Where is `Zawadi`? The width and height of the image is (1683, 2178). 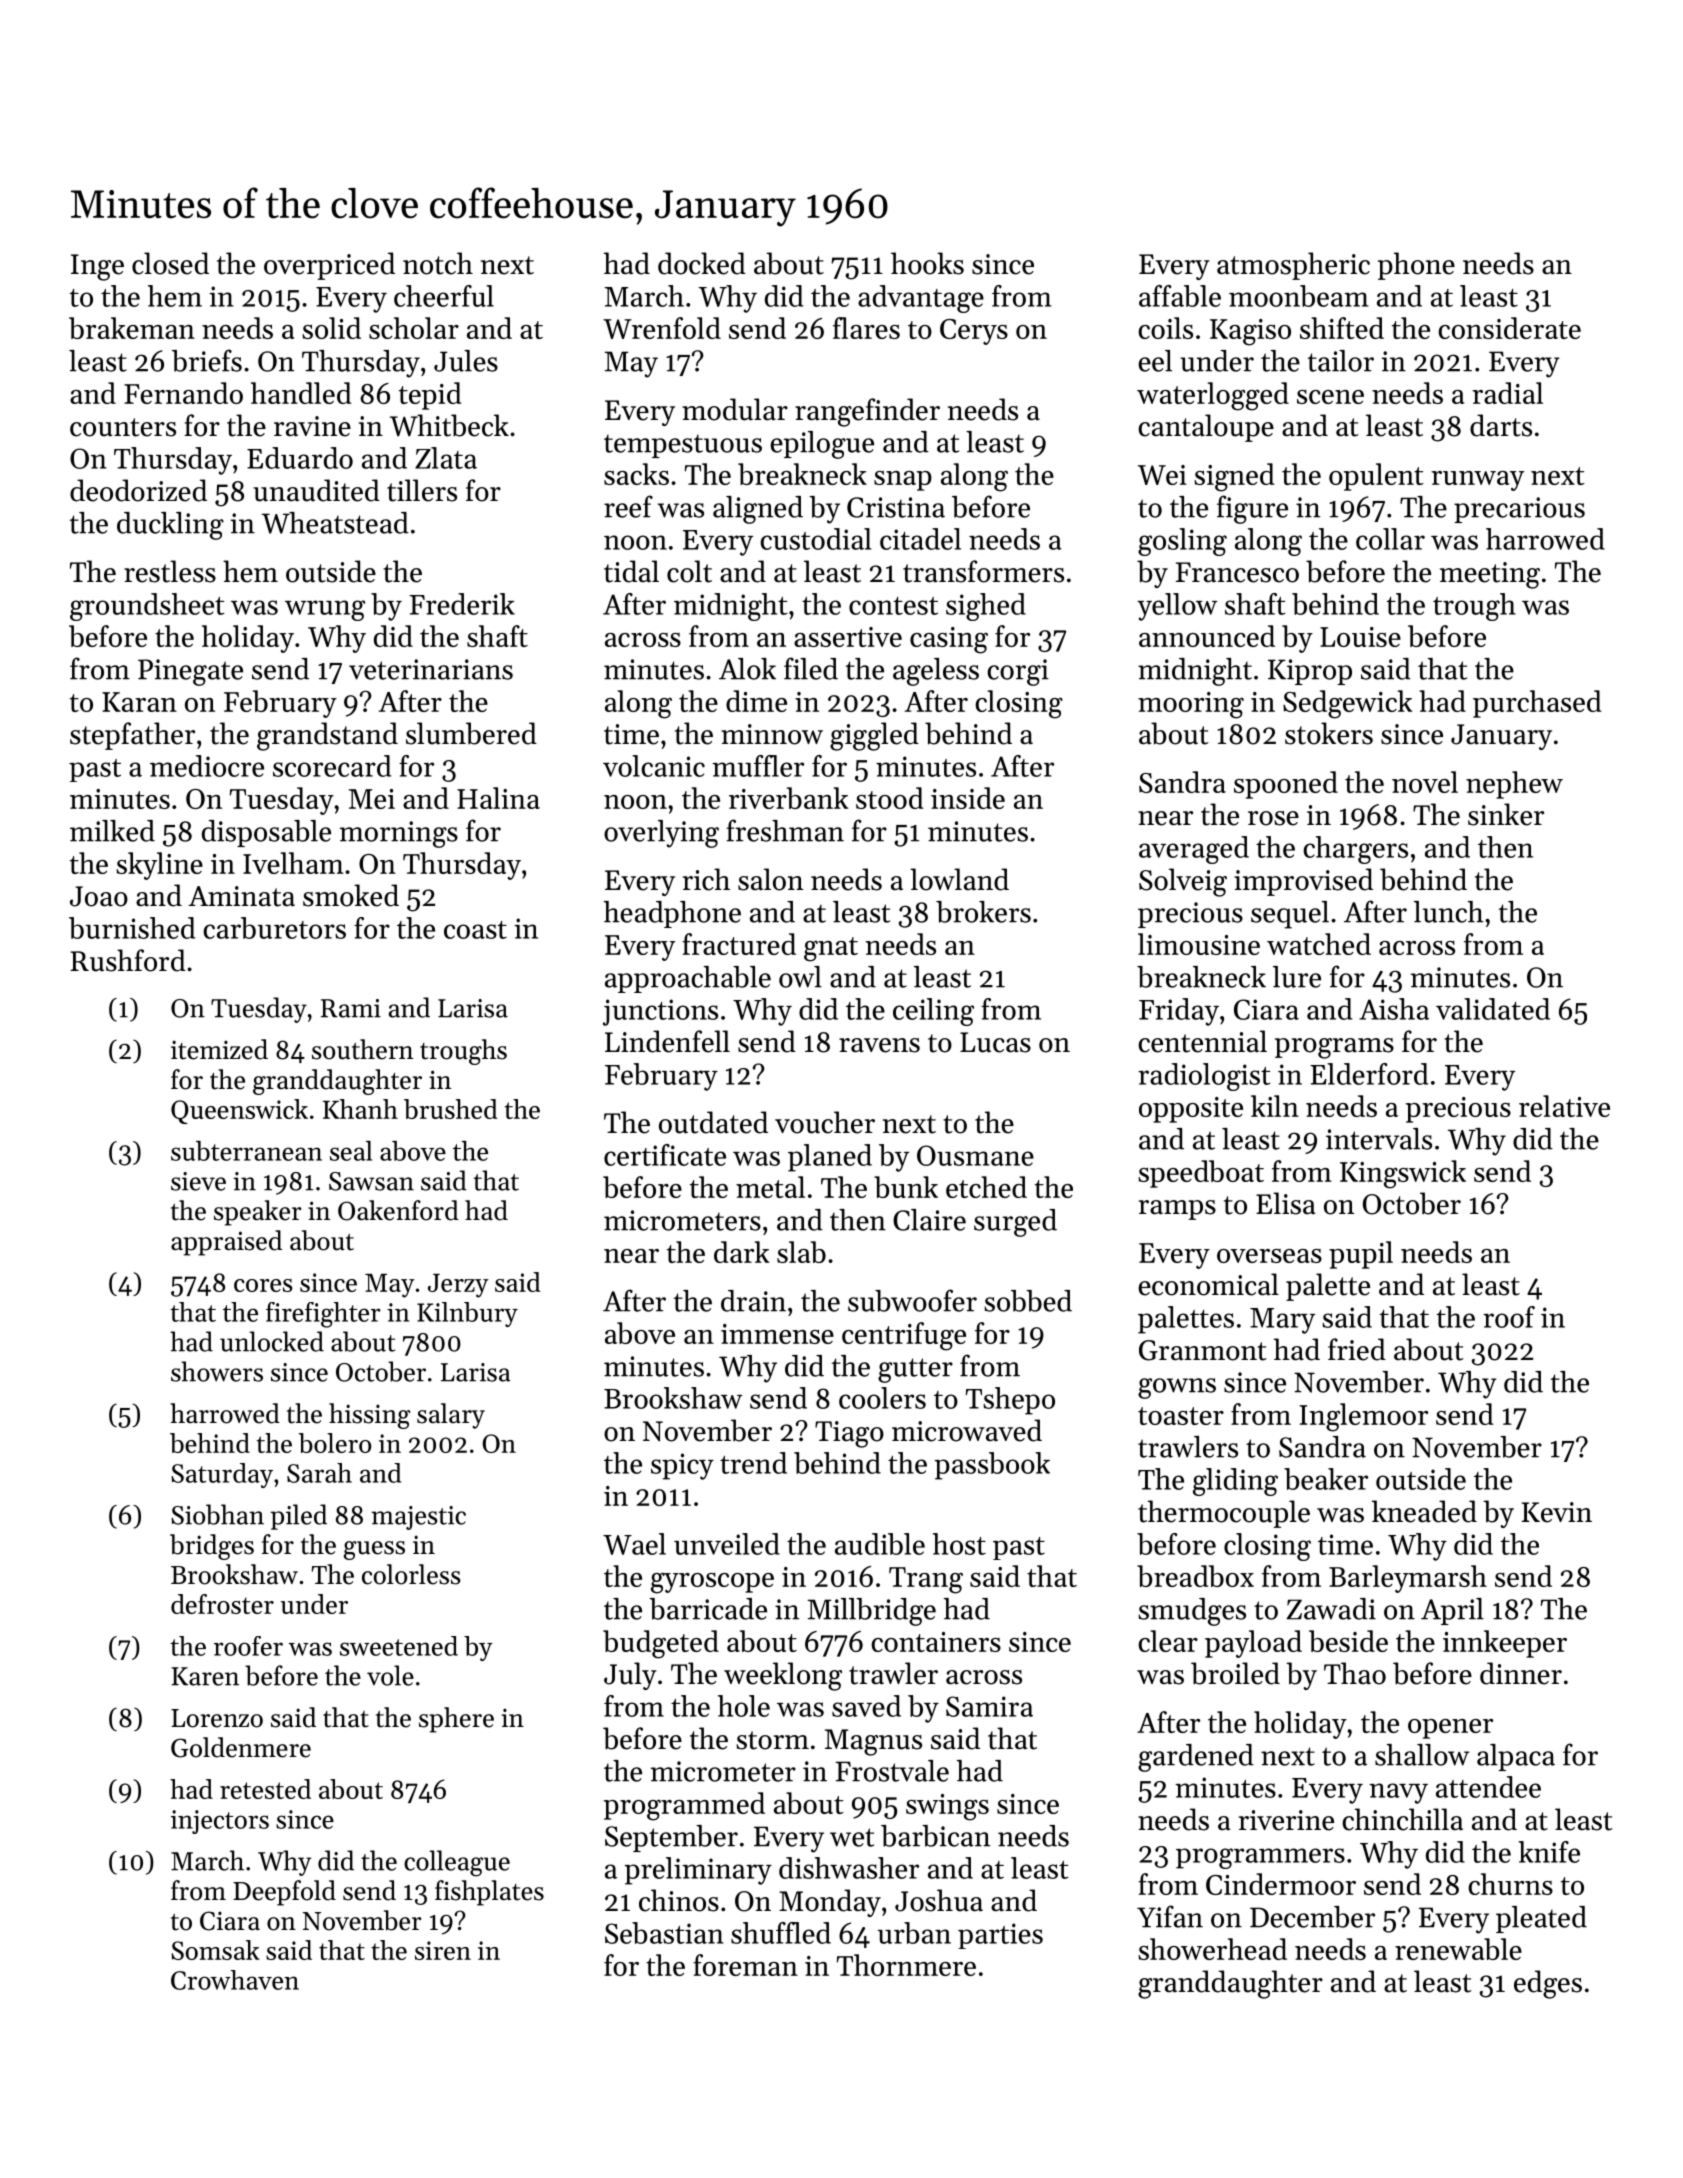 Zawadi is located at coordinates (1331, 1609).
